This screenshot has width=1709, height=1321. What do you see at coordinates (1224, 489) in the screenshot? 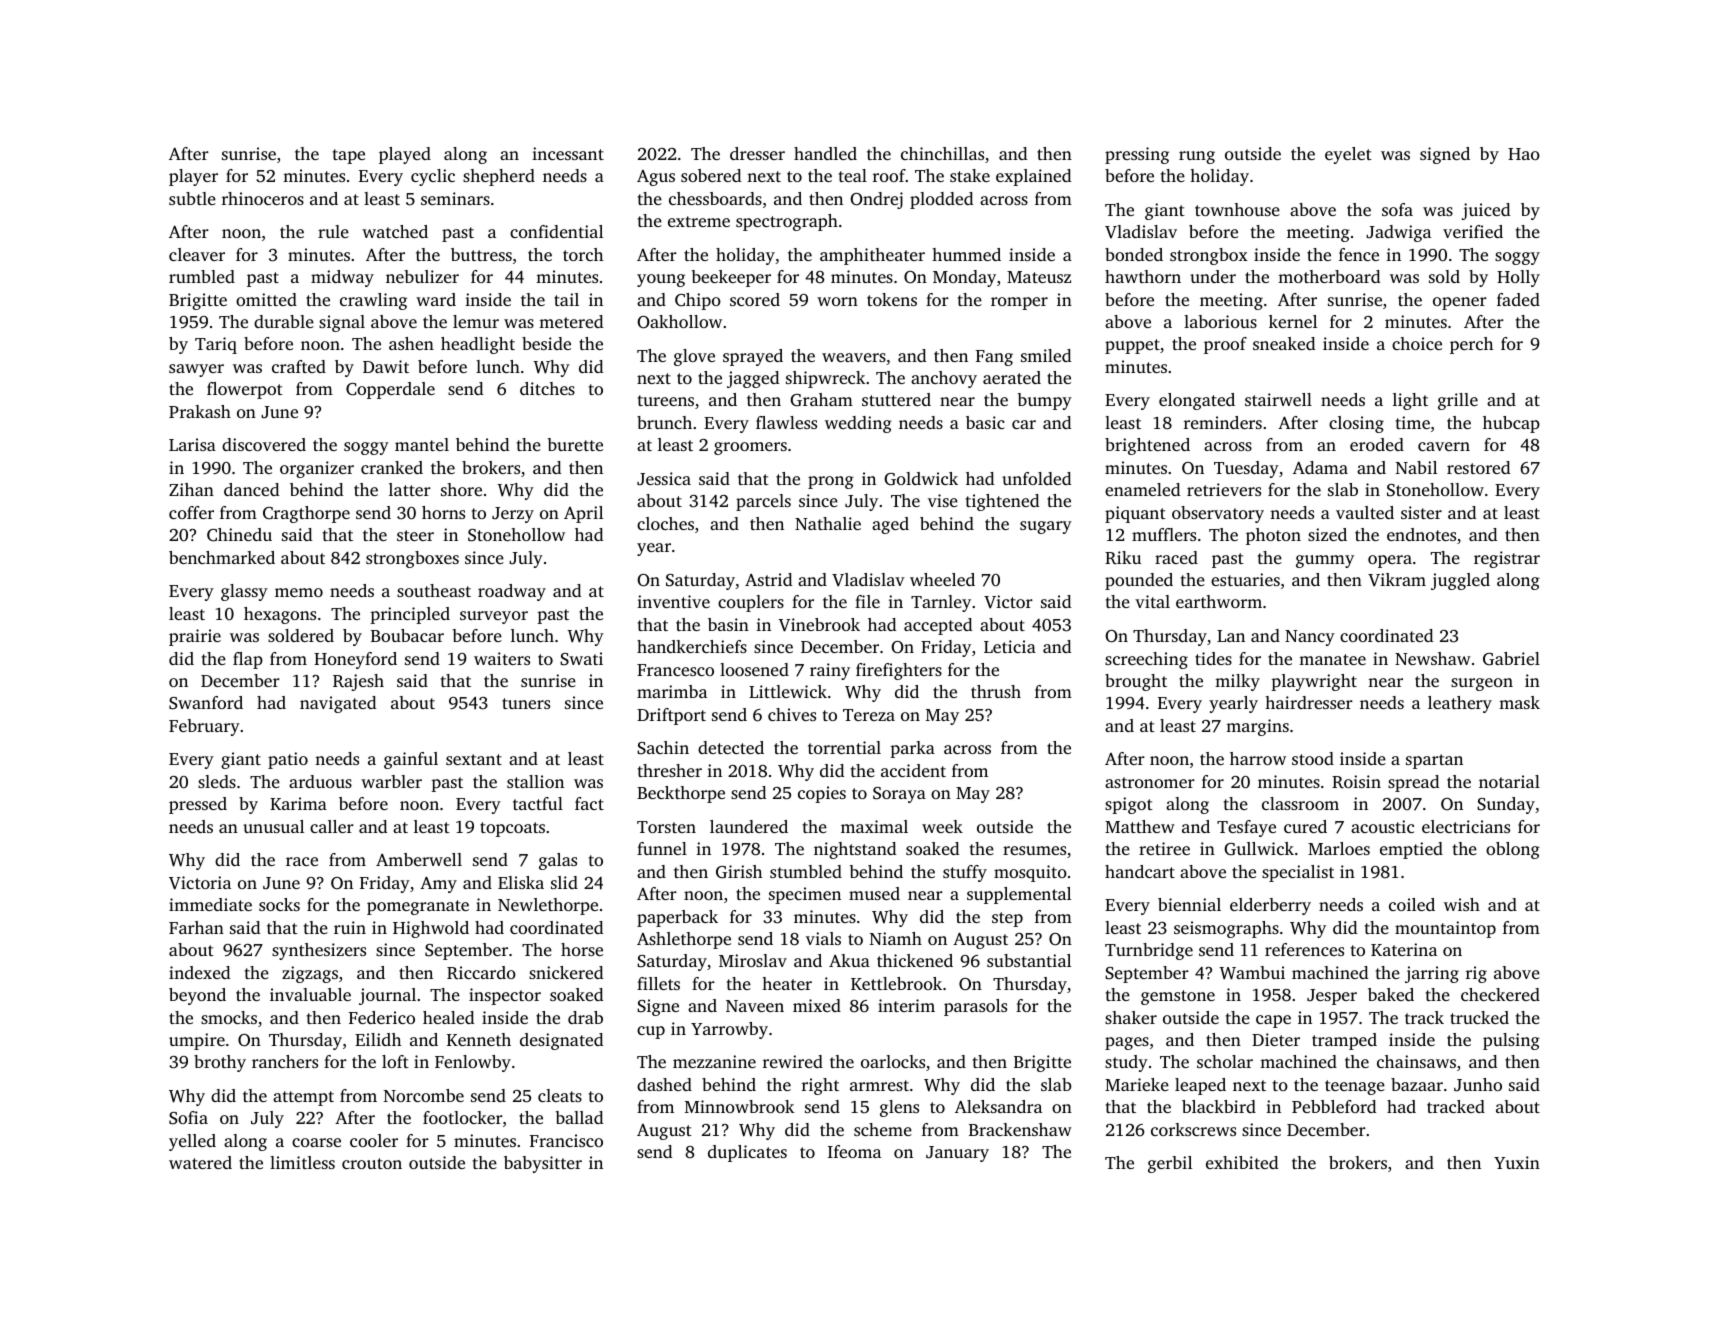
I see `retrievers` at bounding box center [1224, 489].
